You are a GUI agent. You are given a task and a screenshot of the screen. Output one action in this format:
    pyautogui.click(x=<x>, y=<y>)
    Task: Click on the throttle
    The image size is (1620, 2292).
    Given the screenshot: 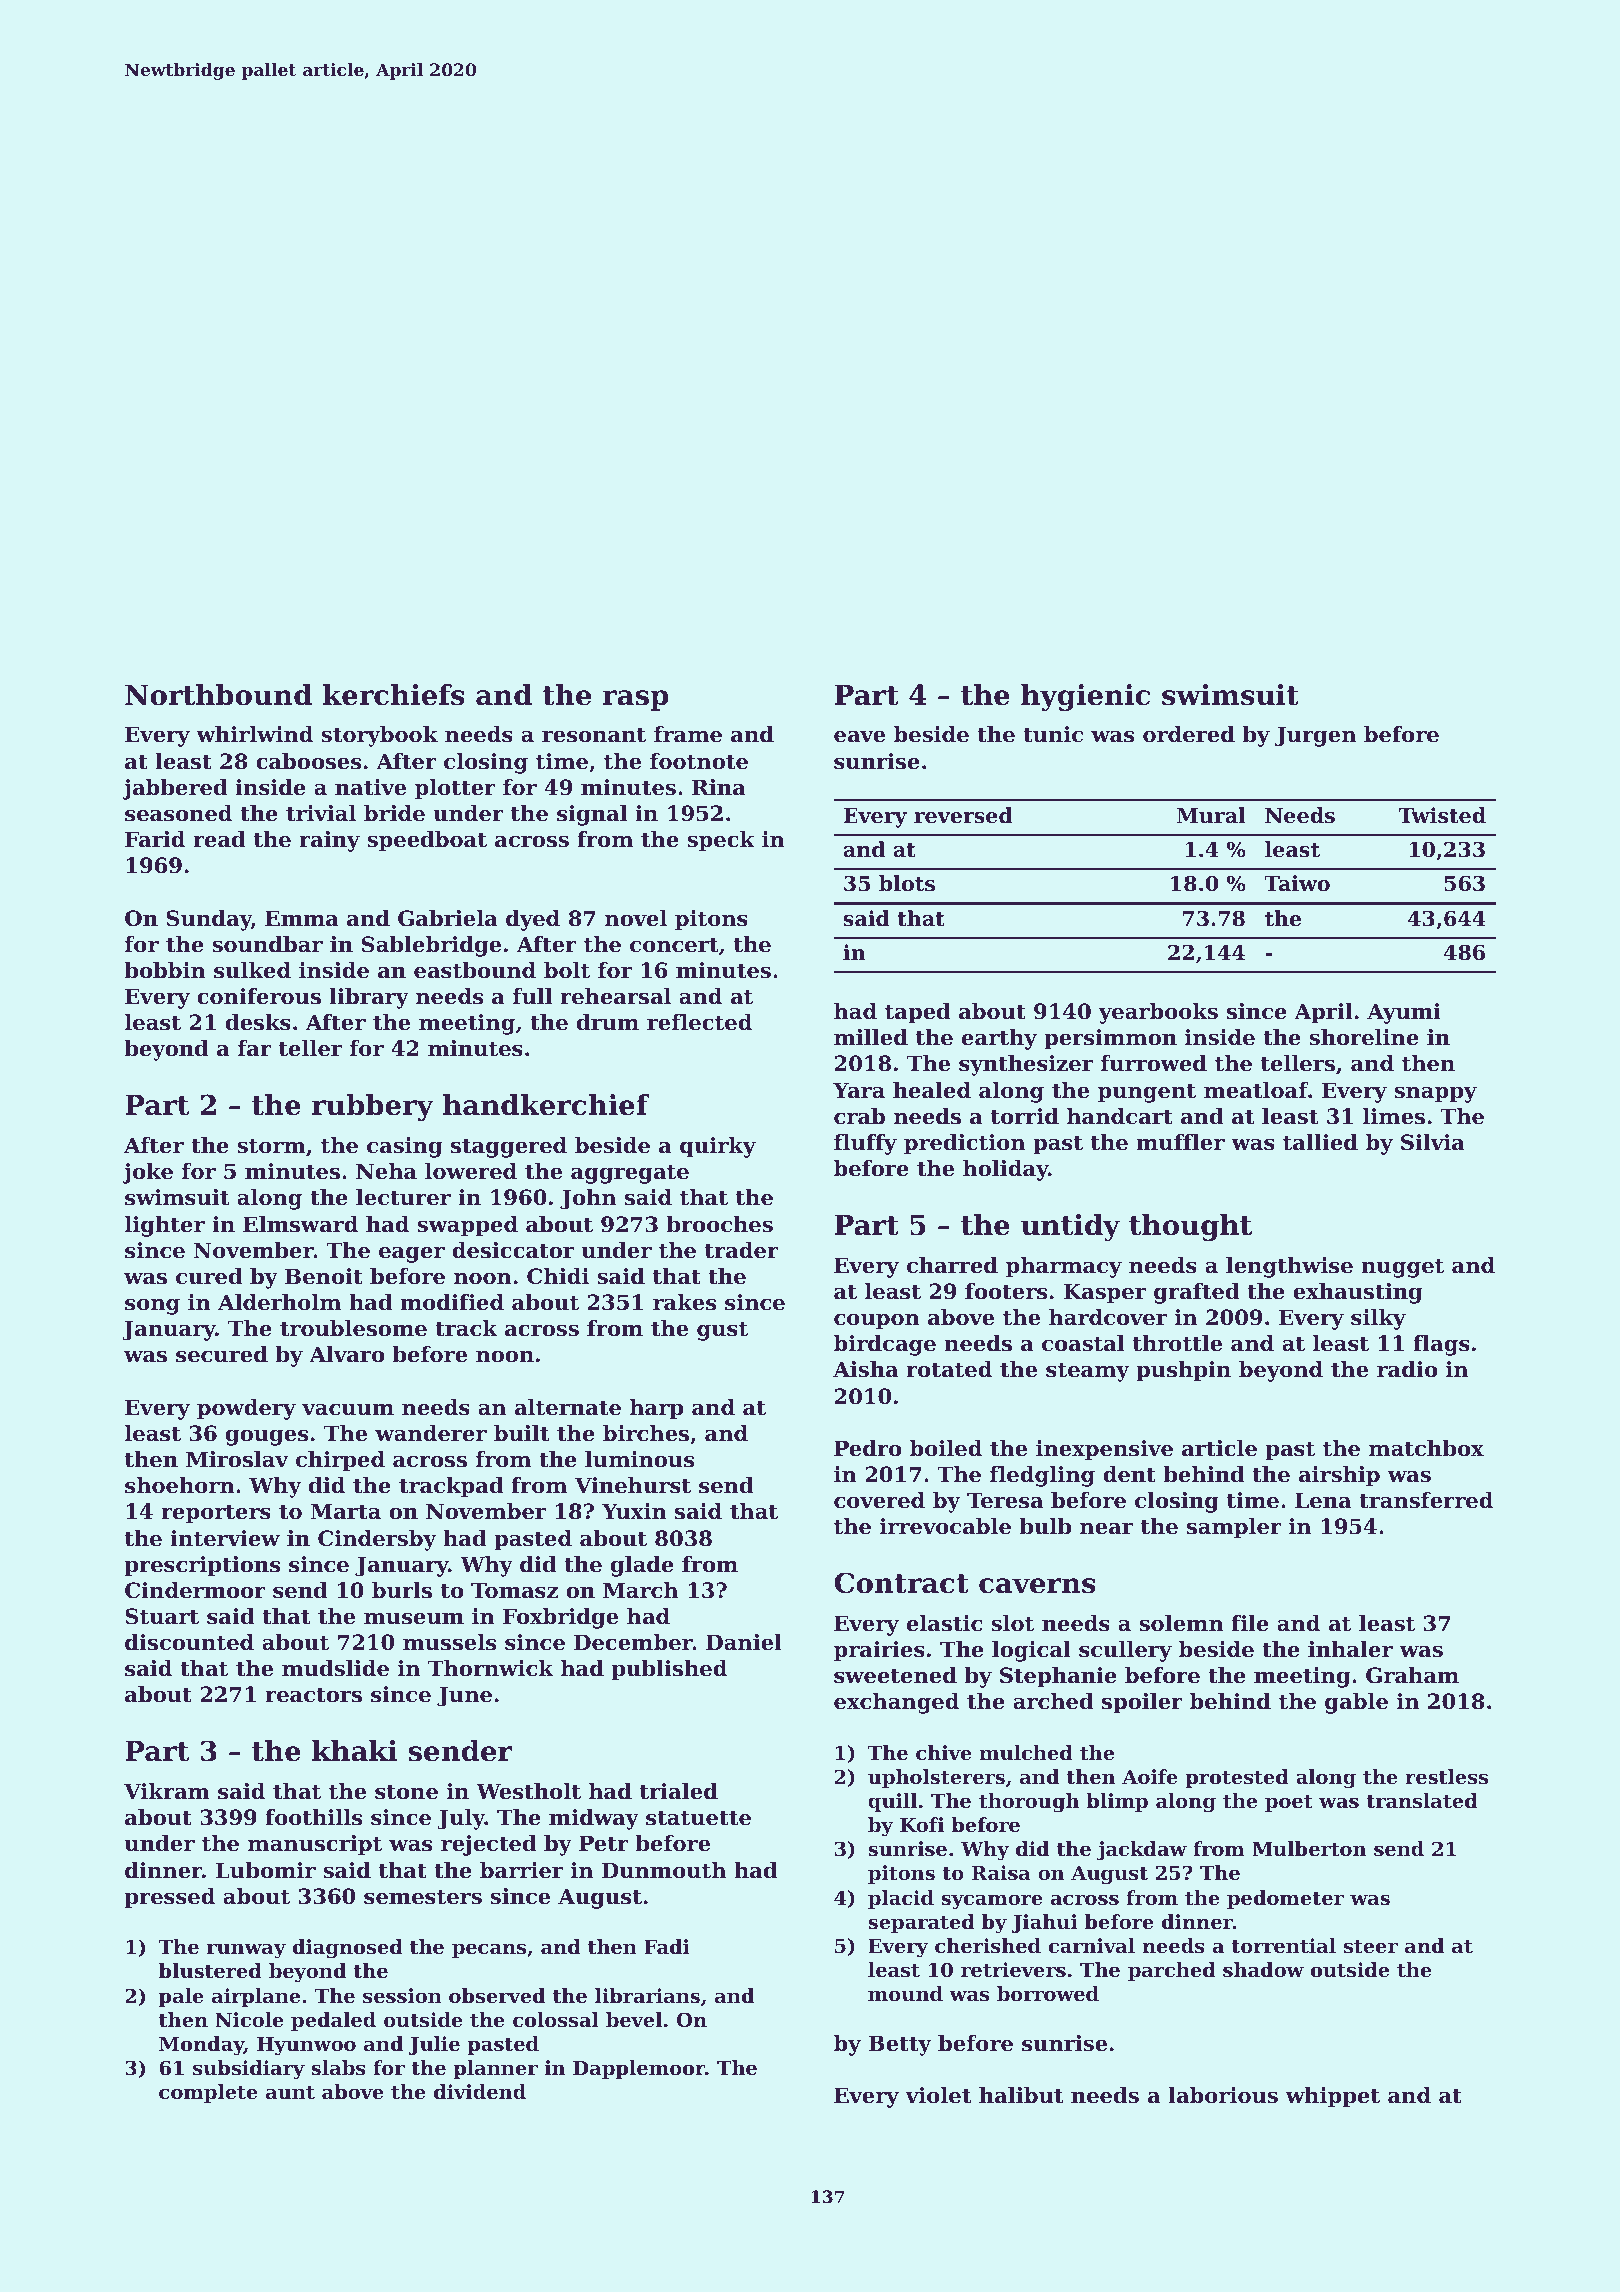 What is the action you would take?
    pyautogui.click(x=1177, y=1343)
